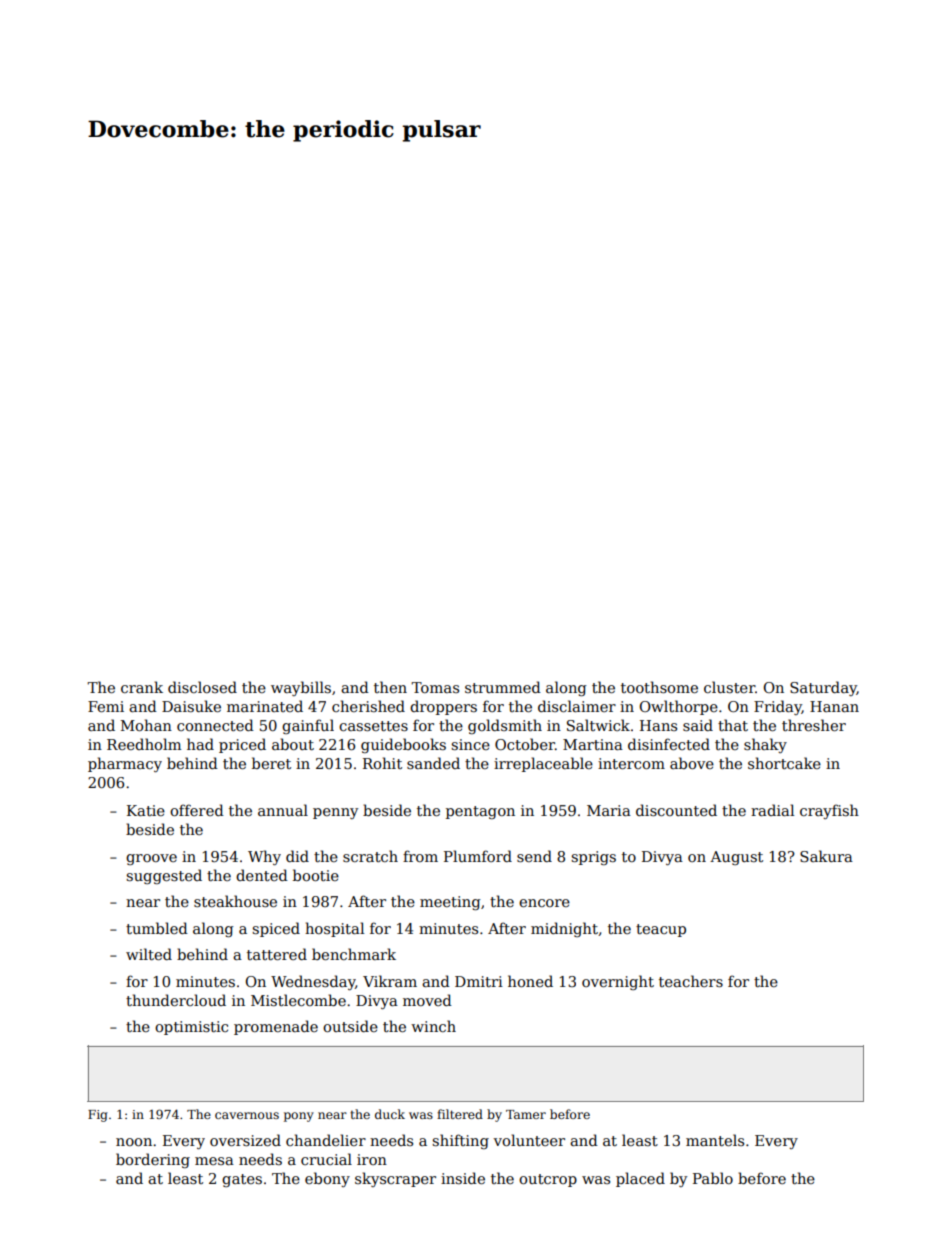  Describe the element at coordinates (202, 687) in the screenshot. I see `disclosed` at that location.
